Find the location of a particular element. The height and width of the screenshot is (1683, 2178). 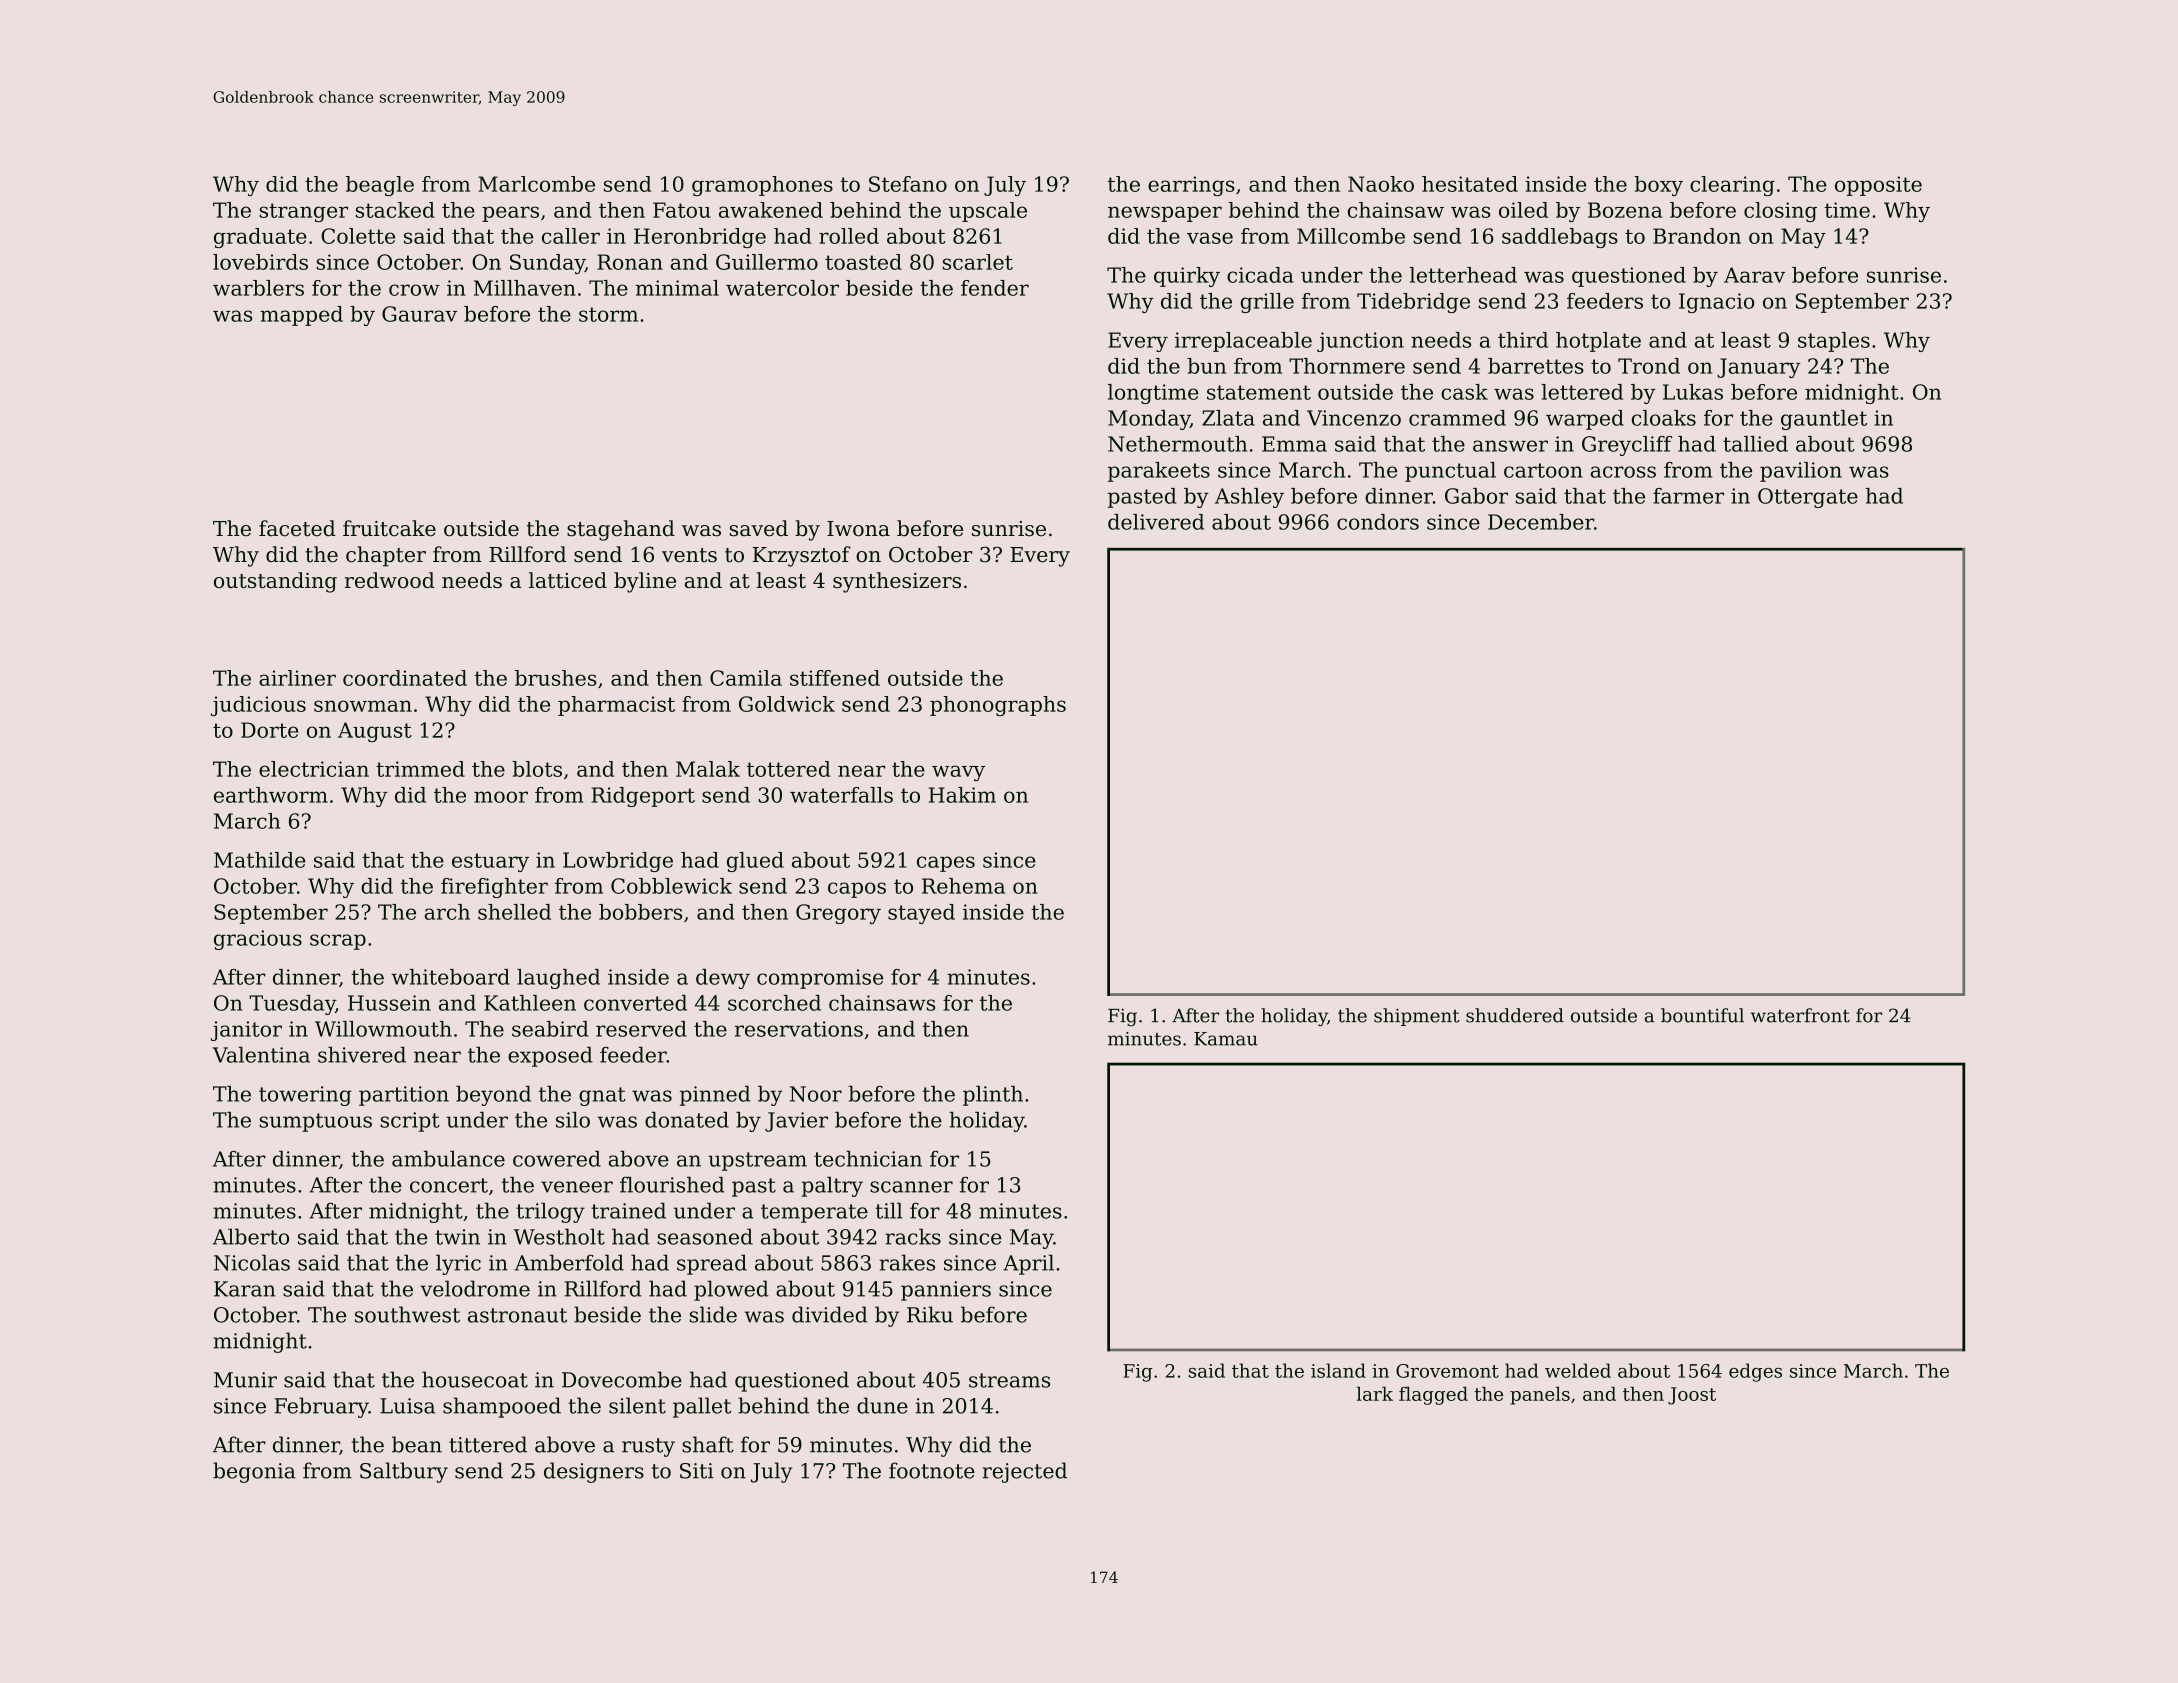

beagle is located at coordinates (380, 186).
